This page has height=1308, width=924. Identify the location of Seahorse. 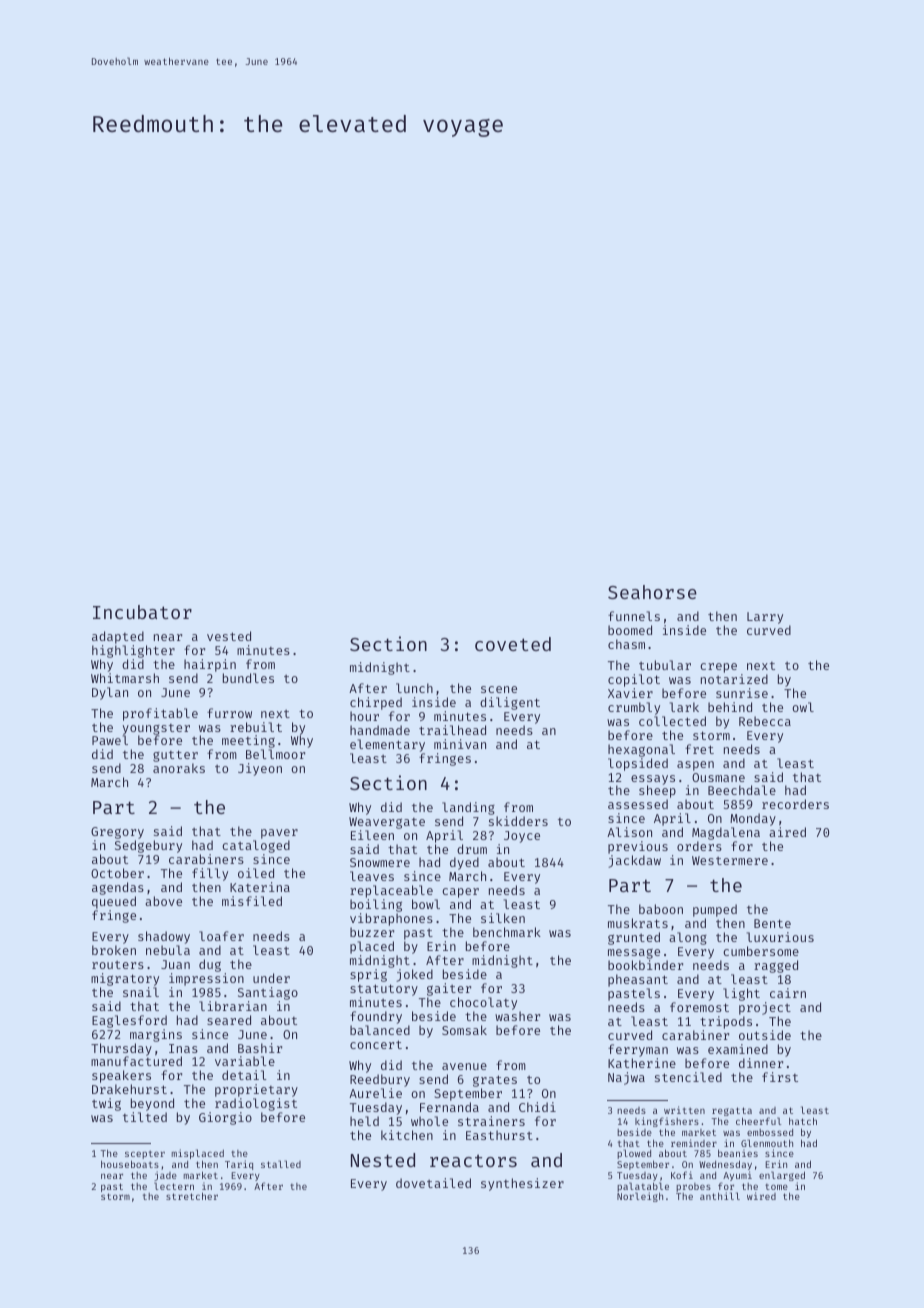
(652, 592).
